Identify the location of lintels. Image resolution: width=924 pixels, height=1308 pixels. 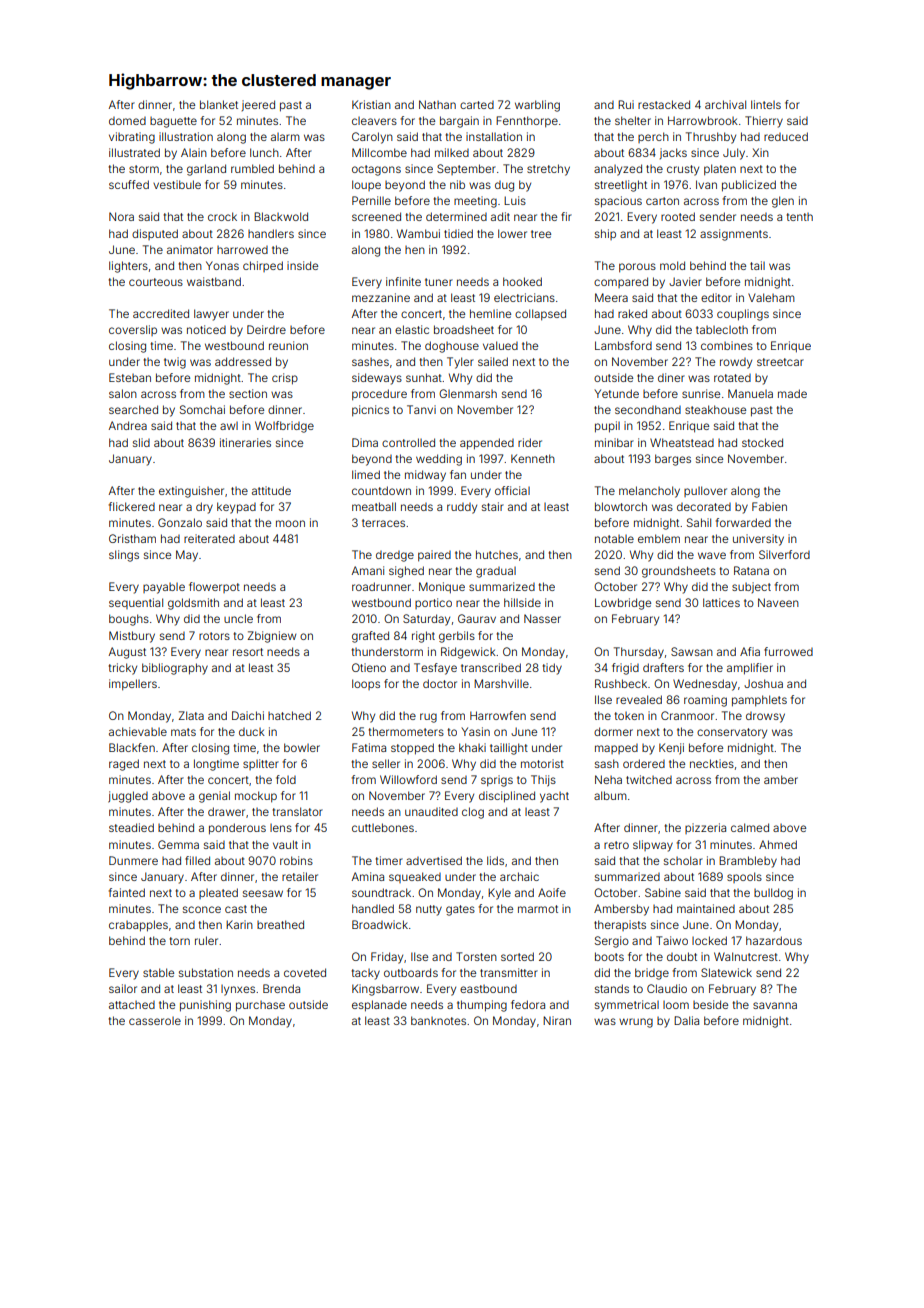
(766, 104).
